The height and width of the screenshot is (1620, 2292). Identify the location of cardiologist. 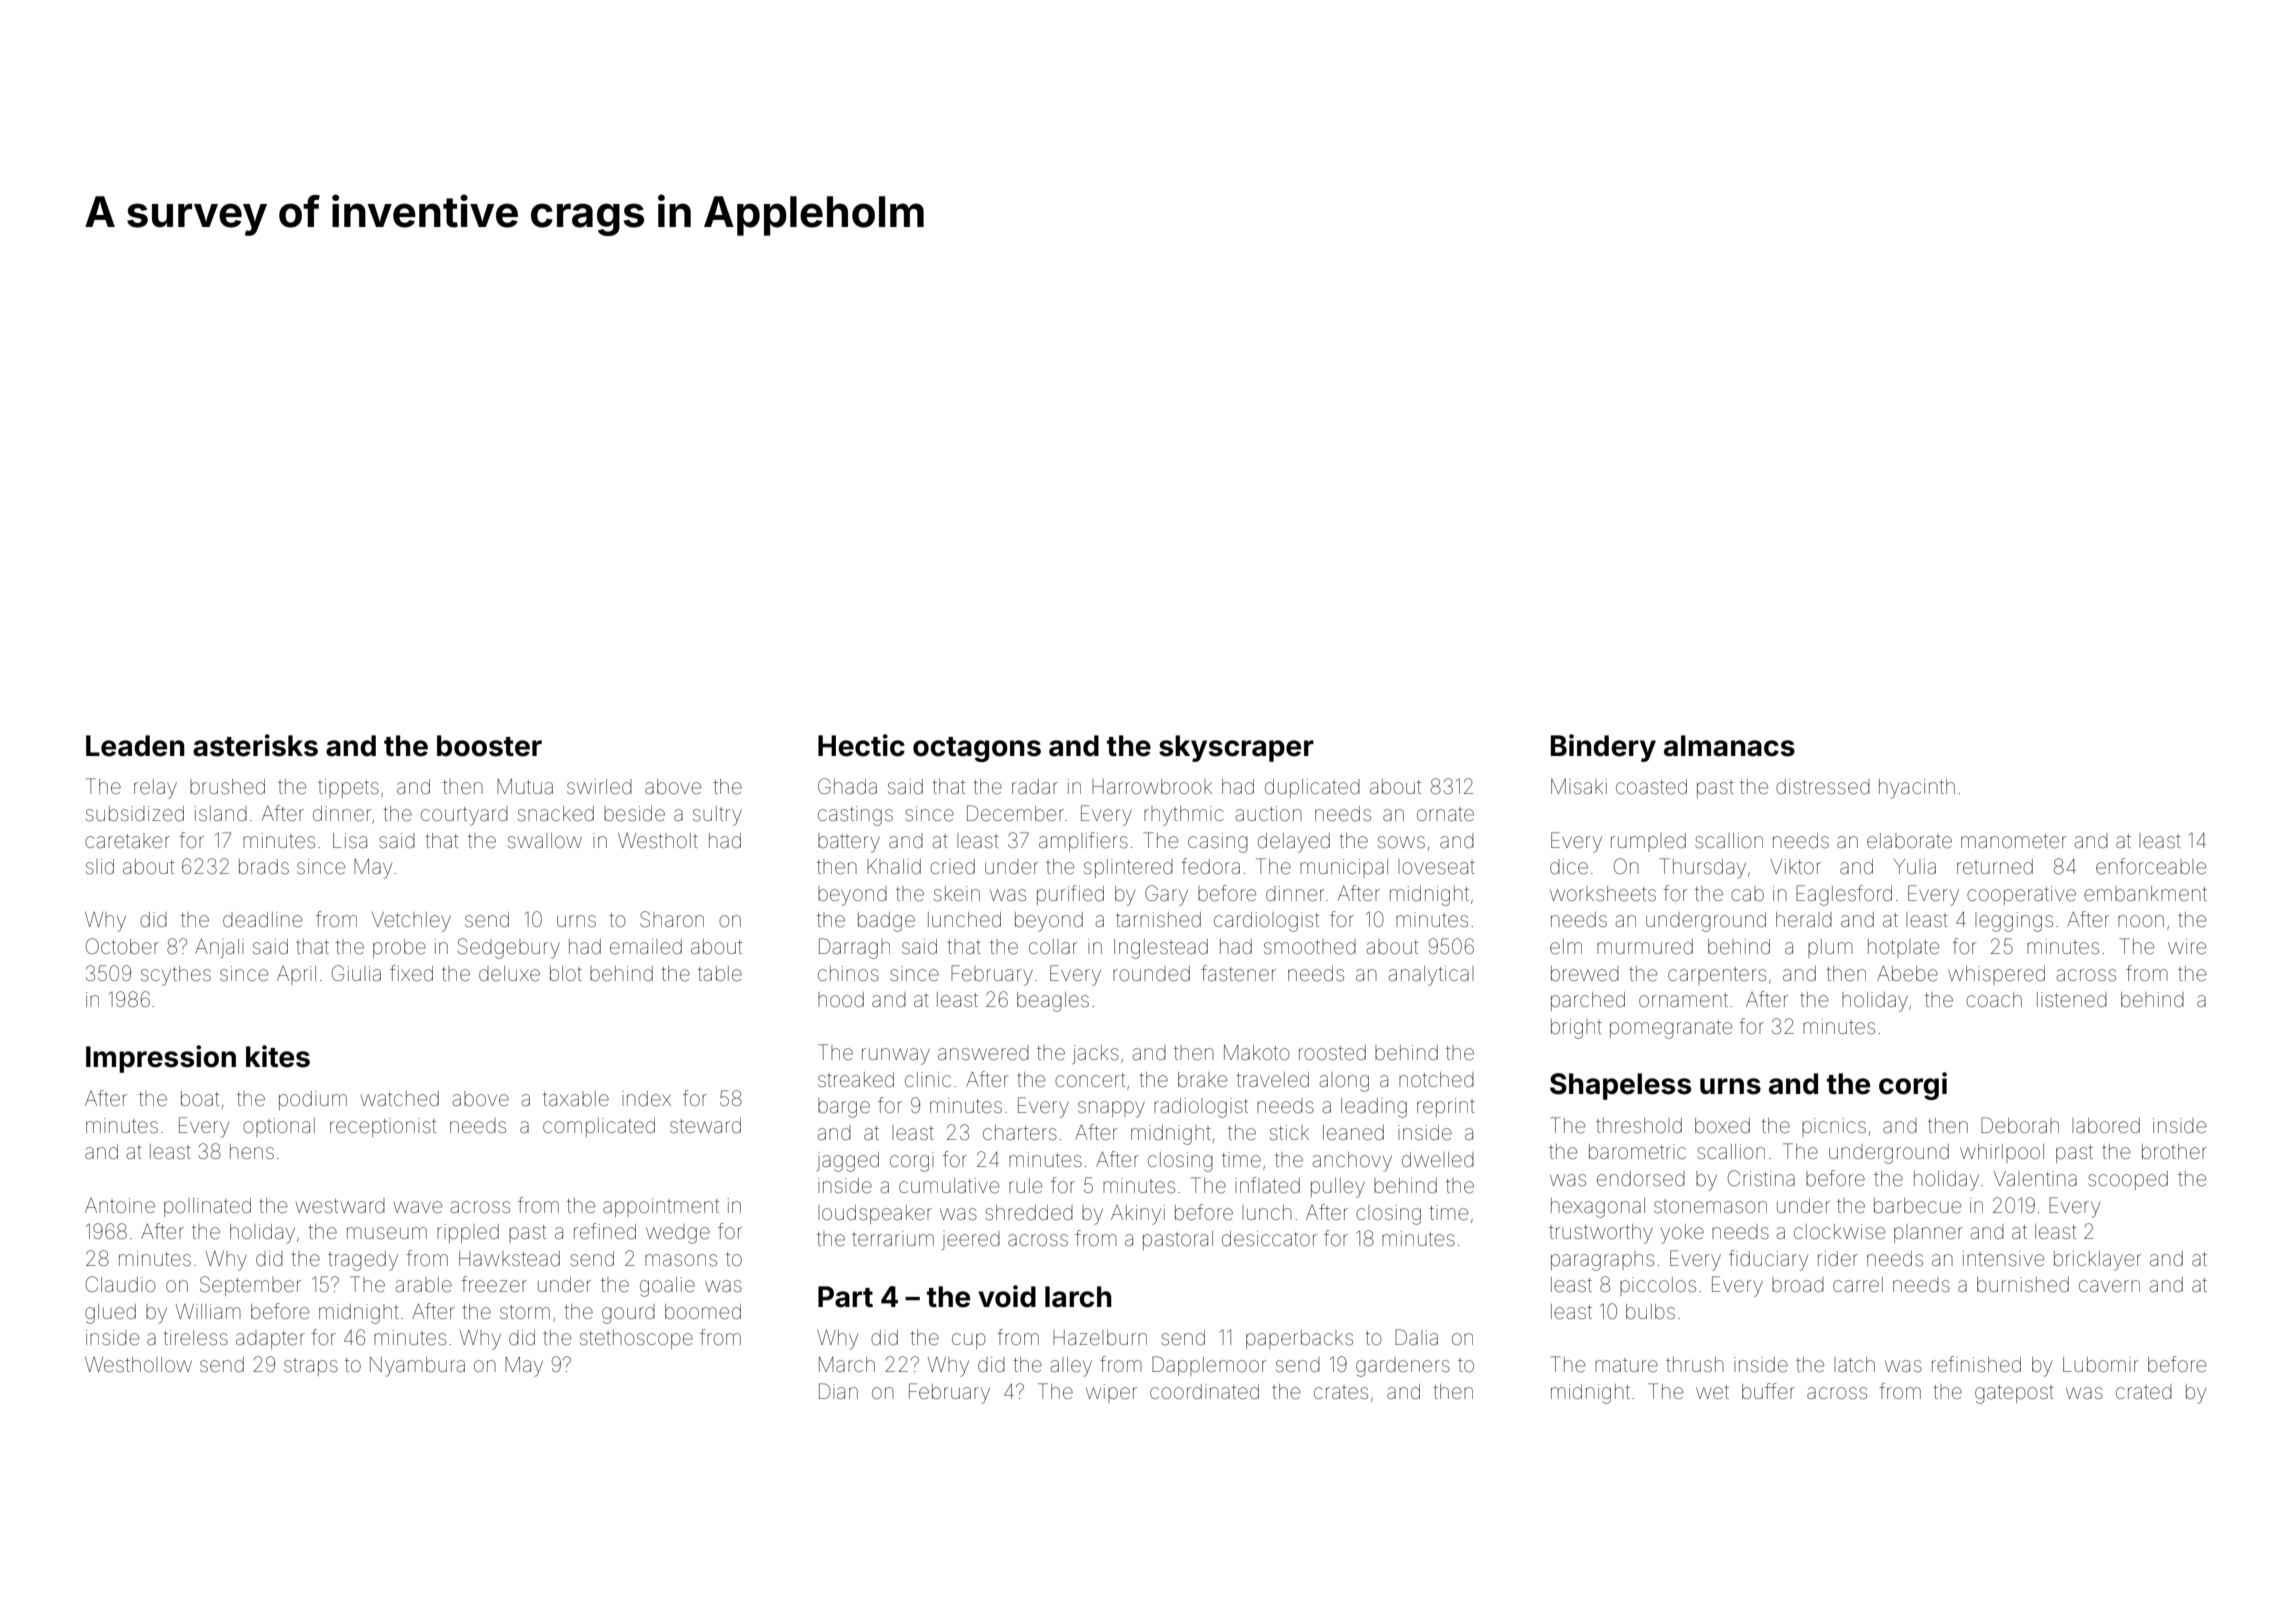
(1266, 922).
